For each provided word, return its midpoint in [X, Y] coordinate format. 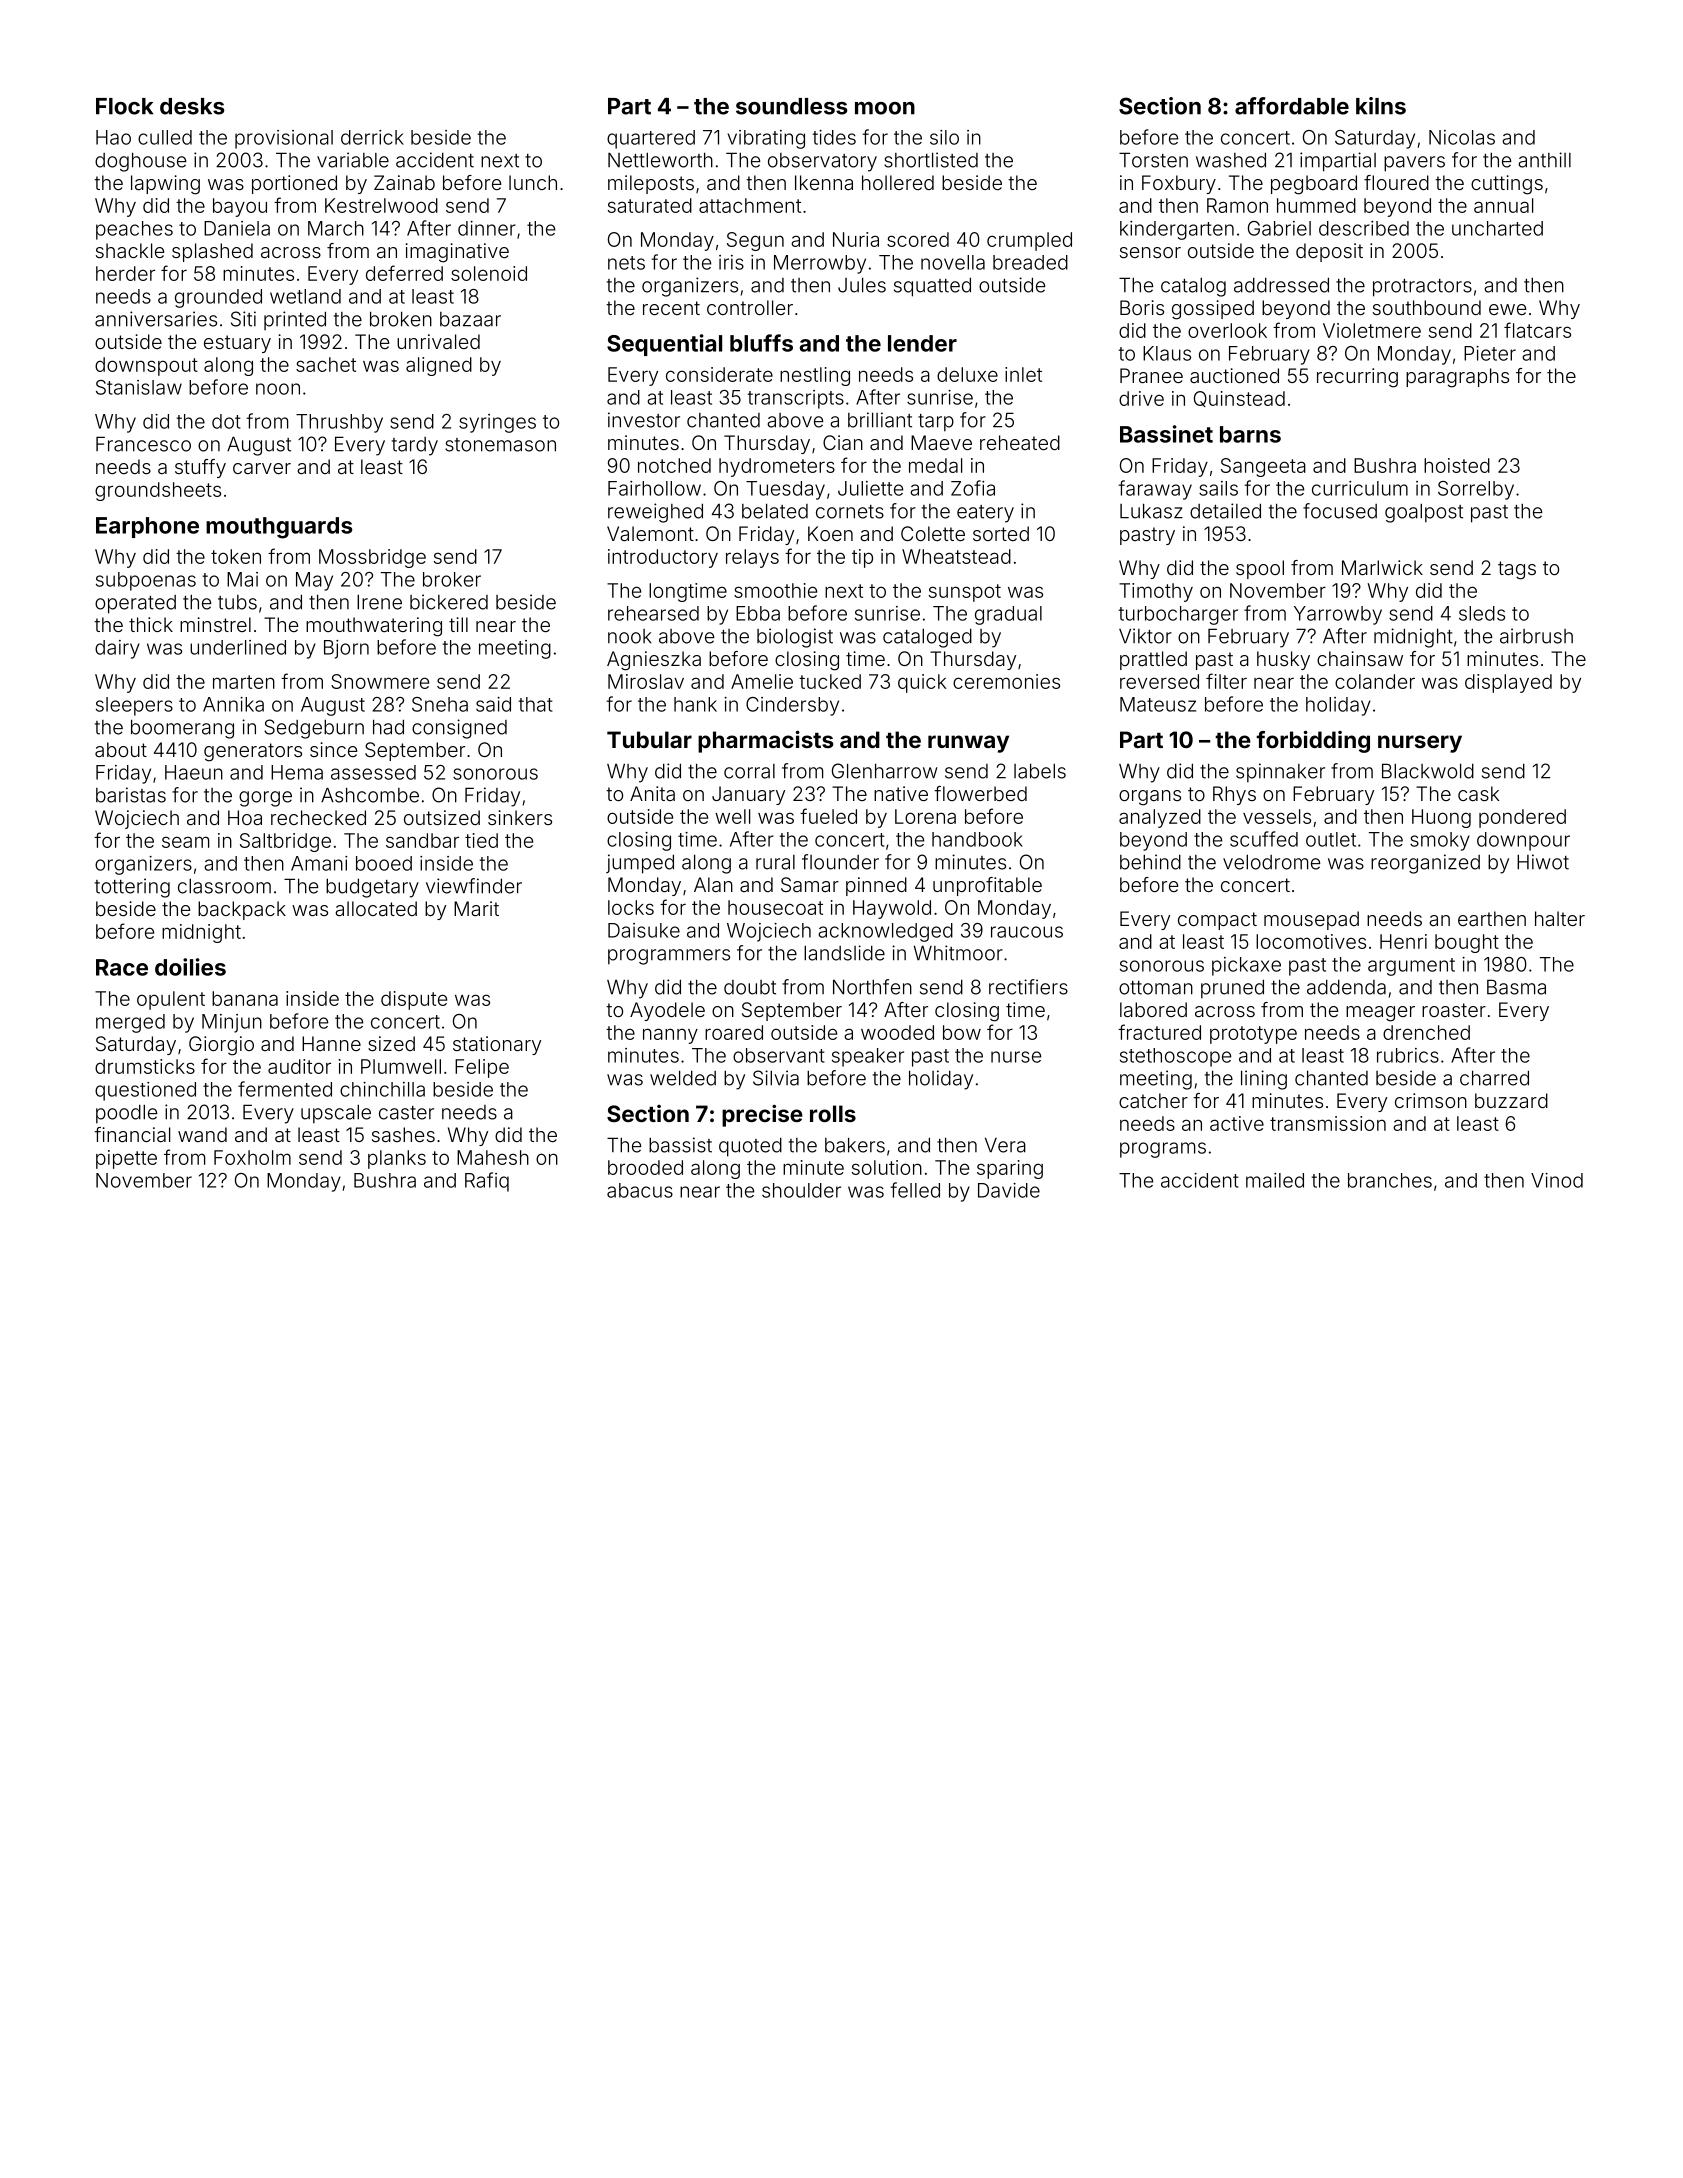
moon [885, 108]
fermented [285, 1089]
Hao [113, 137]
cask [1478, 793]
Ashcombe [370, 795]
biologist [795, 638]
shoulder [801, 1190]
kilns [1381, 106]
